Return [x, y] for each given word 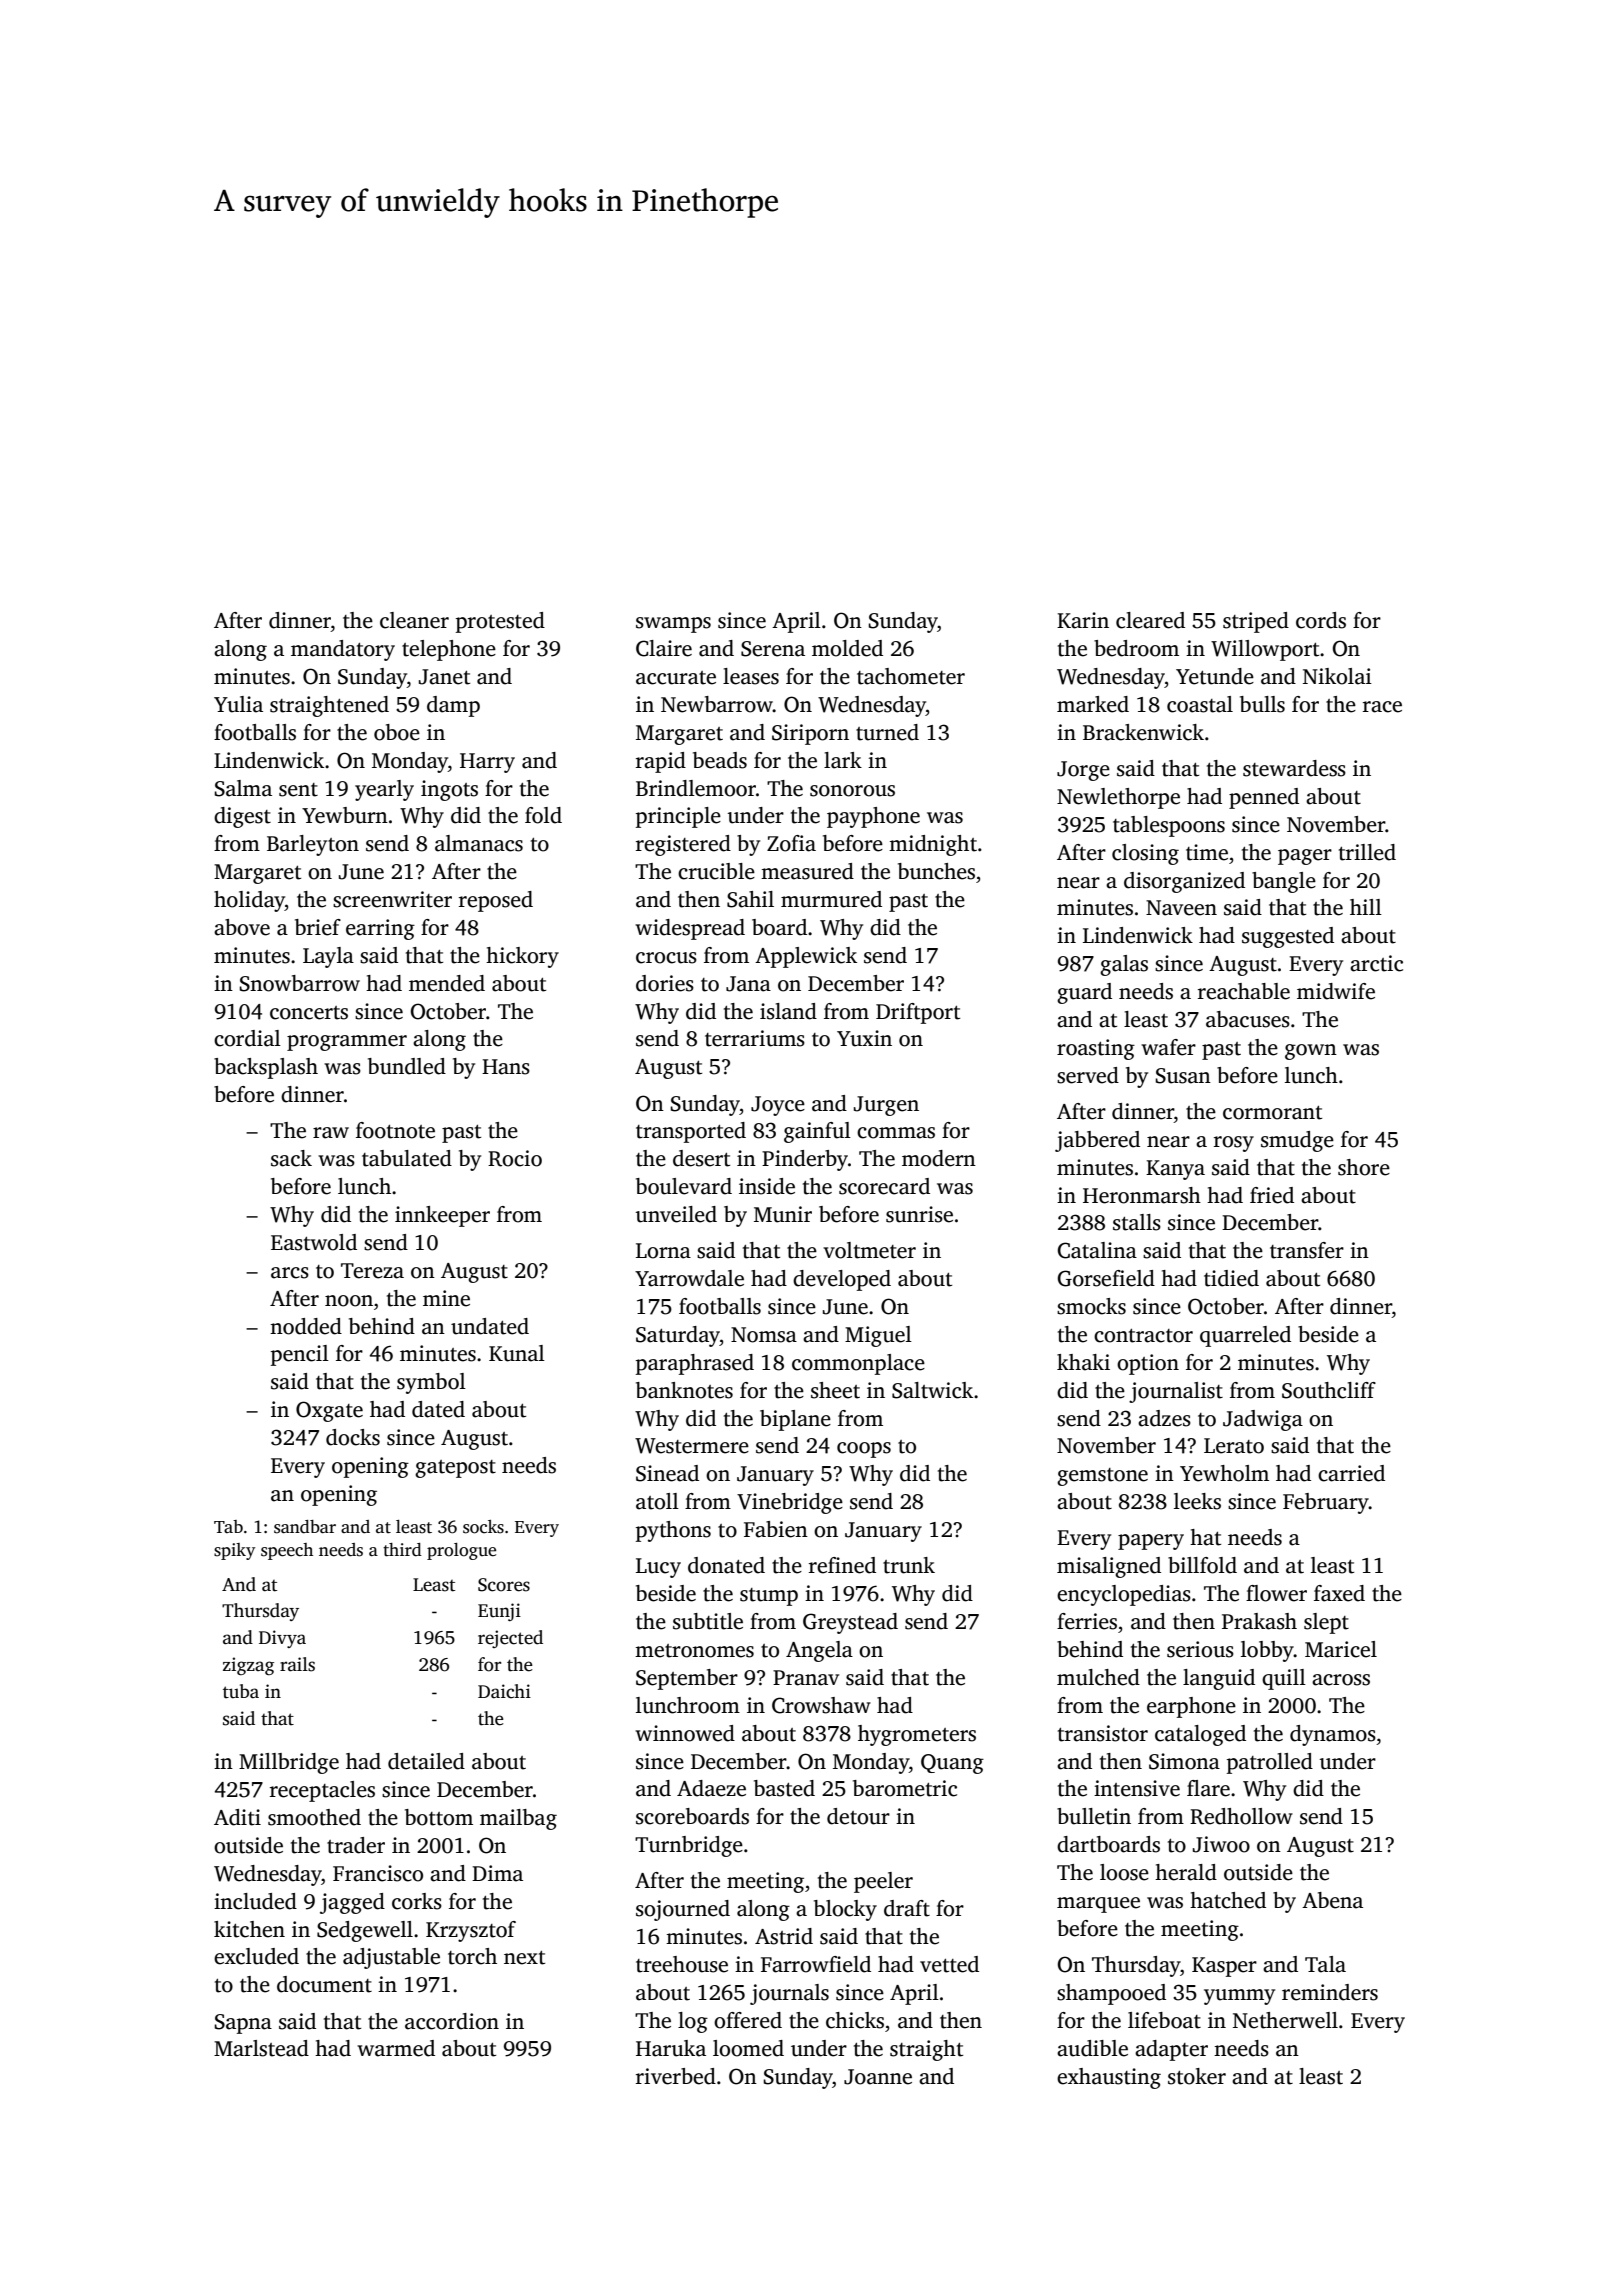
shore [1364, 1167]
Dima [497, 1873]
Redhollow [1241, 1816]
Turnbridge [689, 1846]
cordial [247, 1038]
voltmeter [869, 1250]
